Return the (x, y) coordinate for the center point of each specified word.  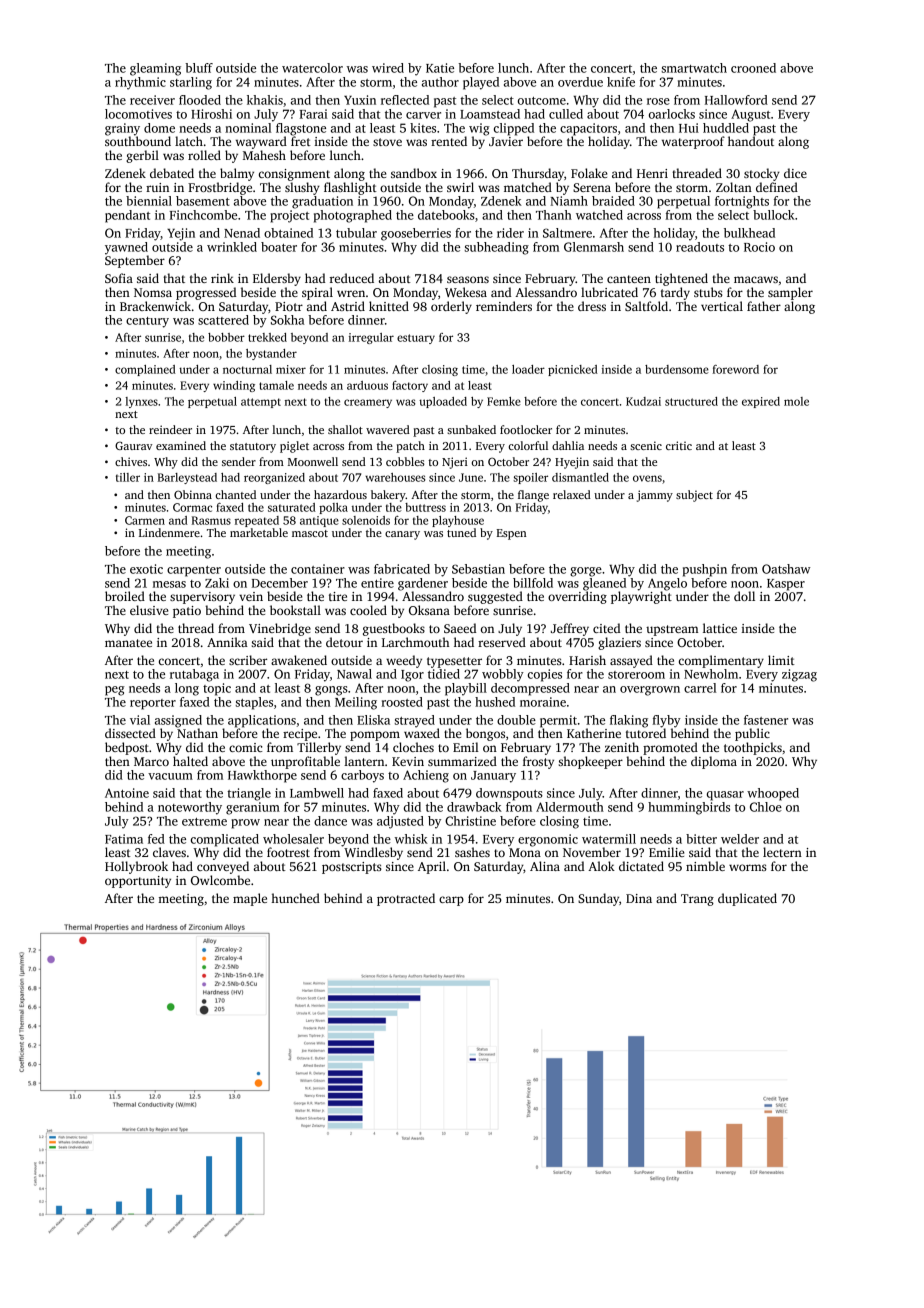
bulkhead (749, 233)
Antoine (127, 793)
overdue (580, 82)
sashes (472, 852)
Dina (639, 898)
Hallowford (736, 100)
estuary (416, 339)
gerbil (142, 156)
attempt (261, 403)
